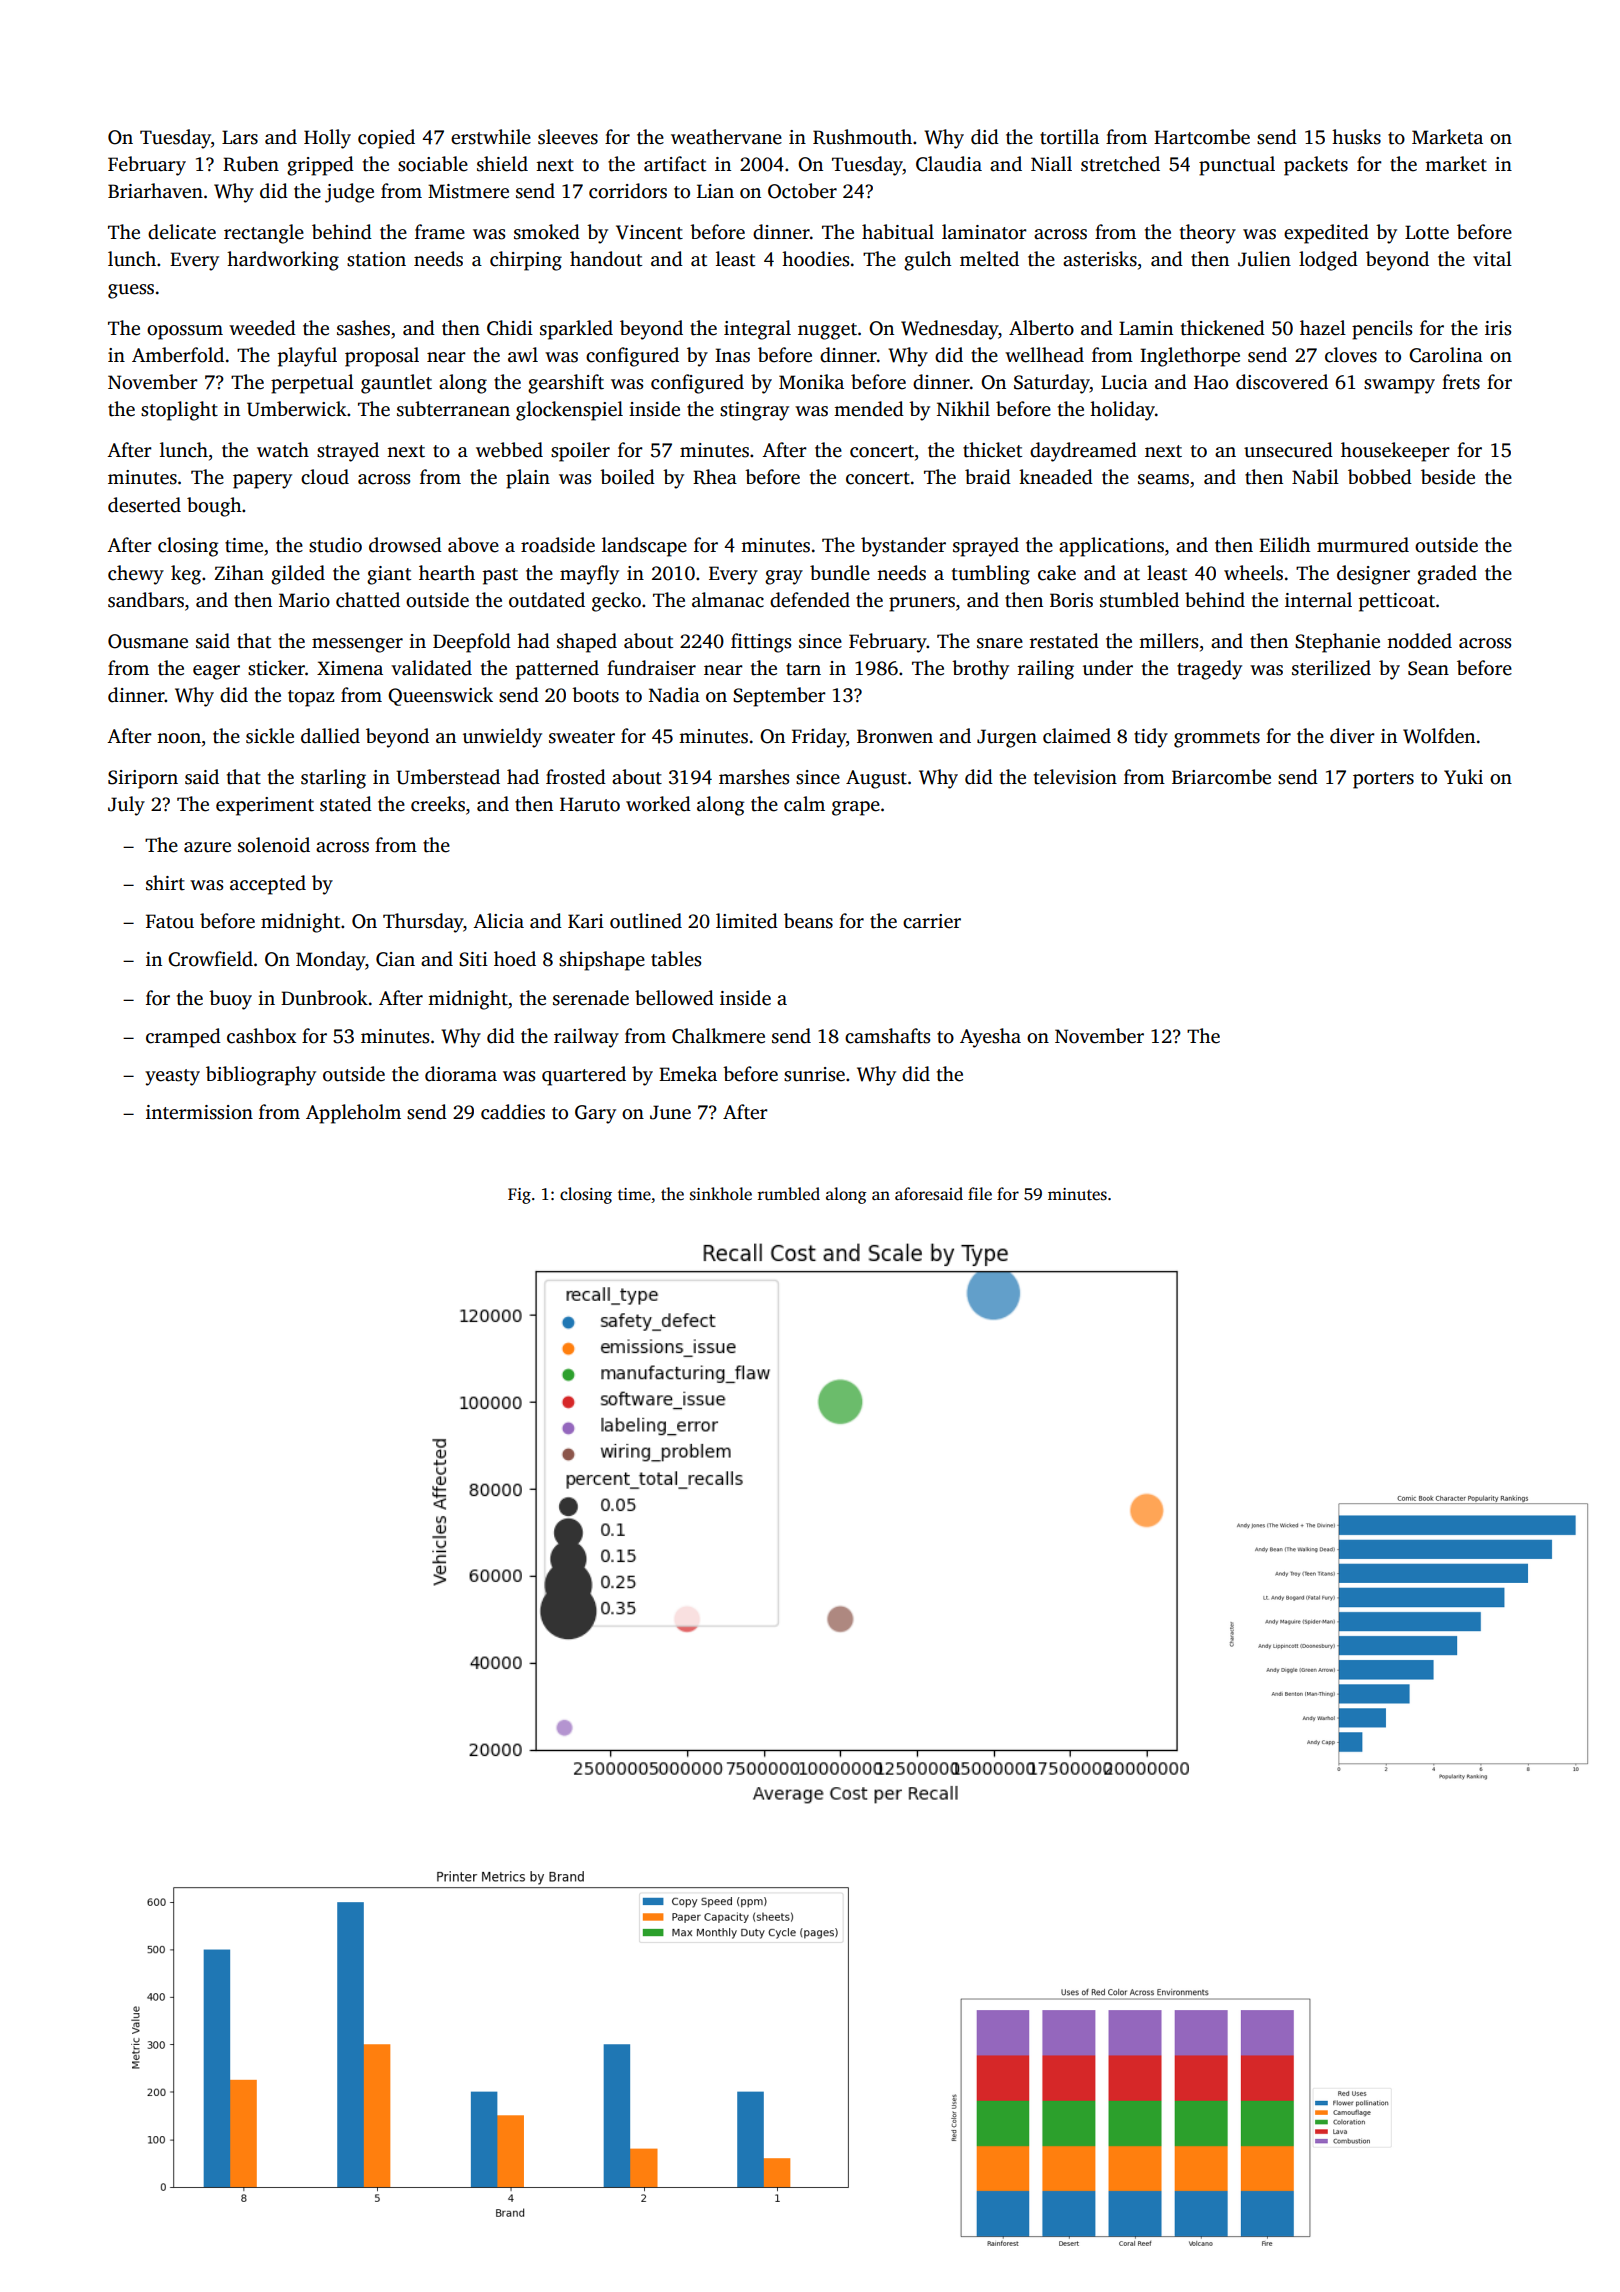 The image size is (1620, 2292). Describe the element at coordinates (887, 1036) in the document. I see `camshafts` at that location.
